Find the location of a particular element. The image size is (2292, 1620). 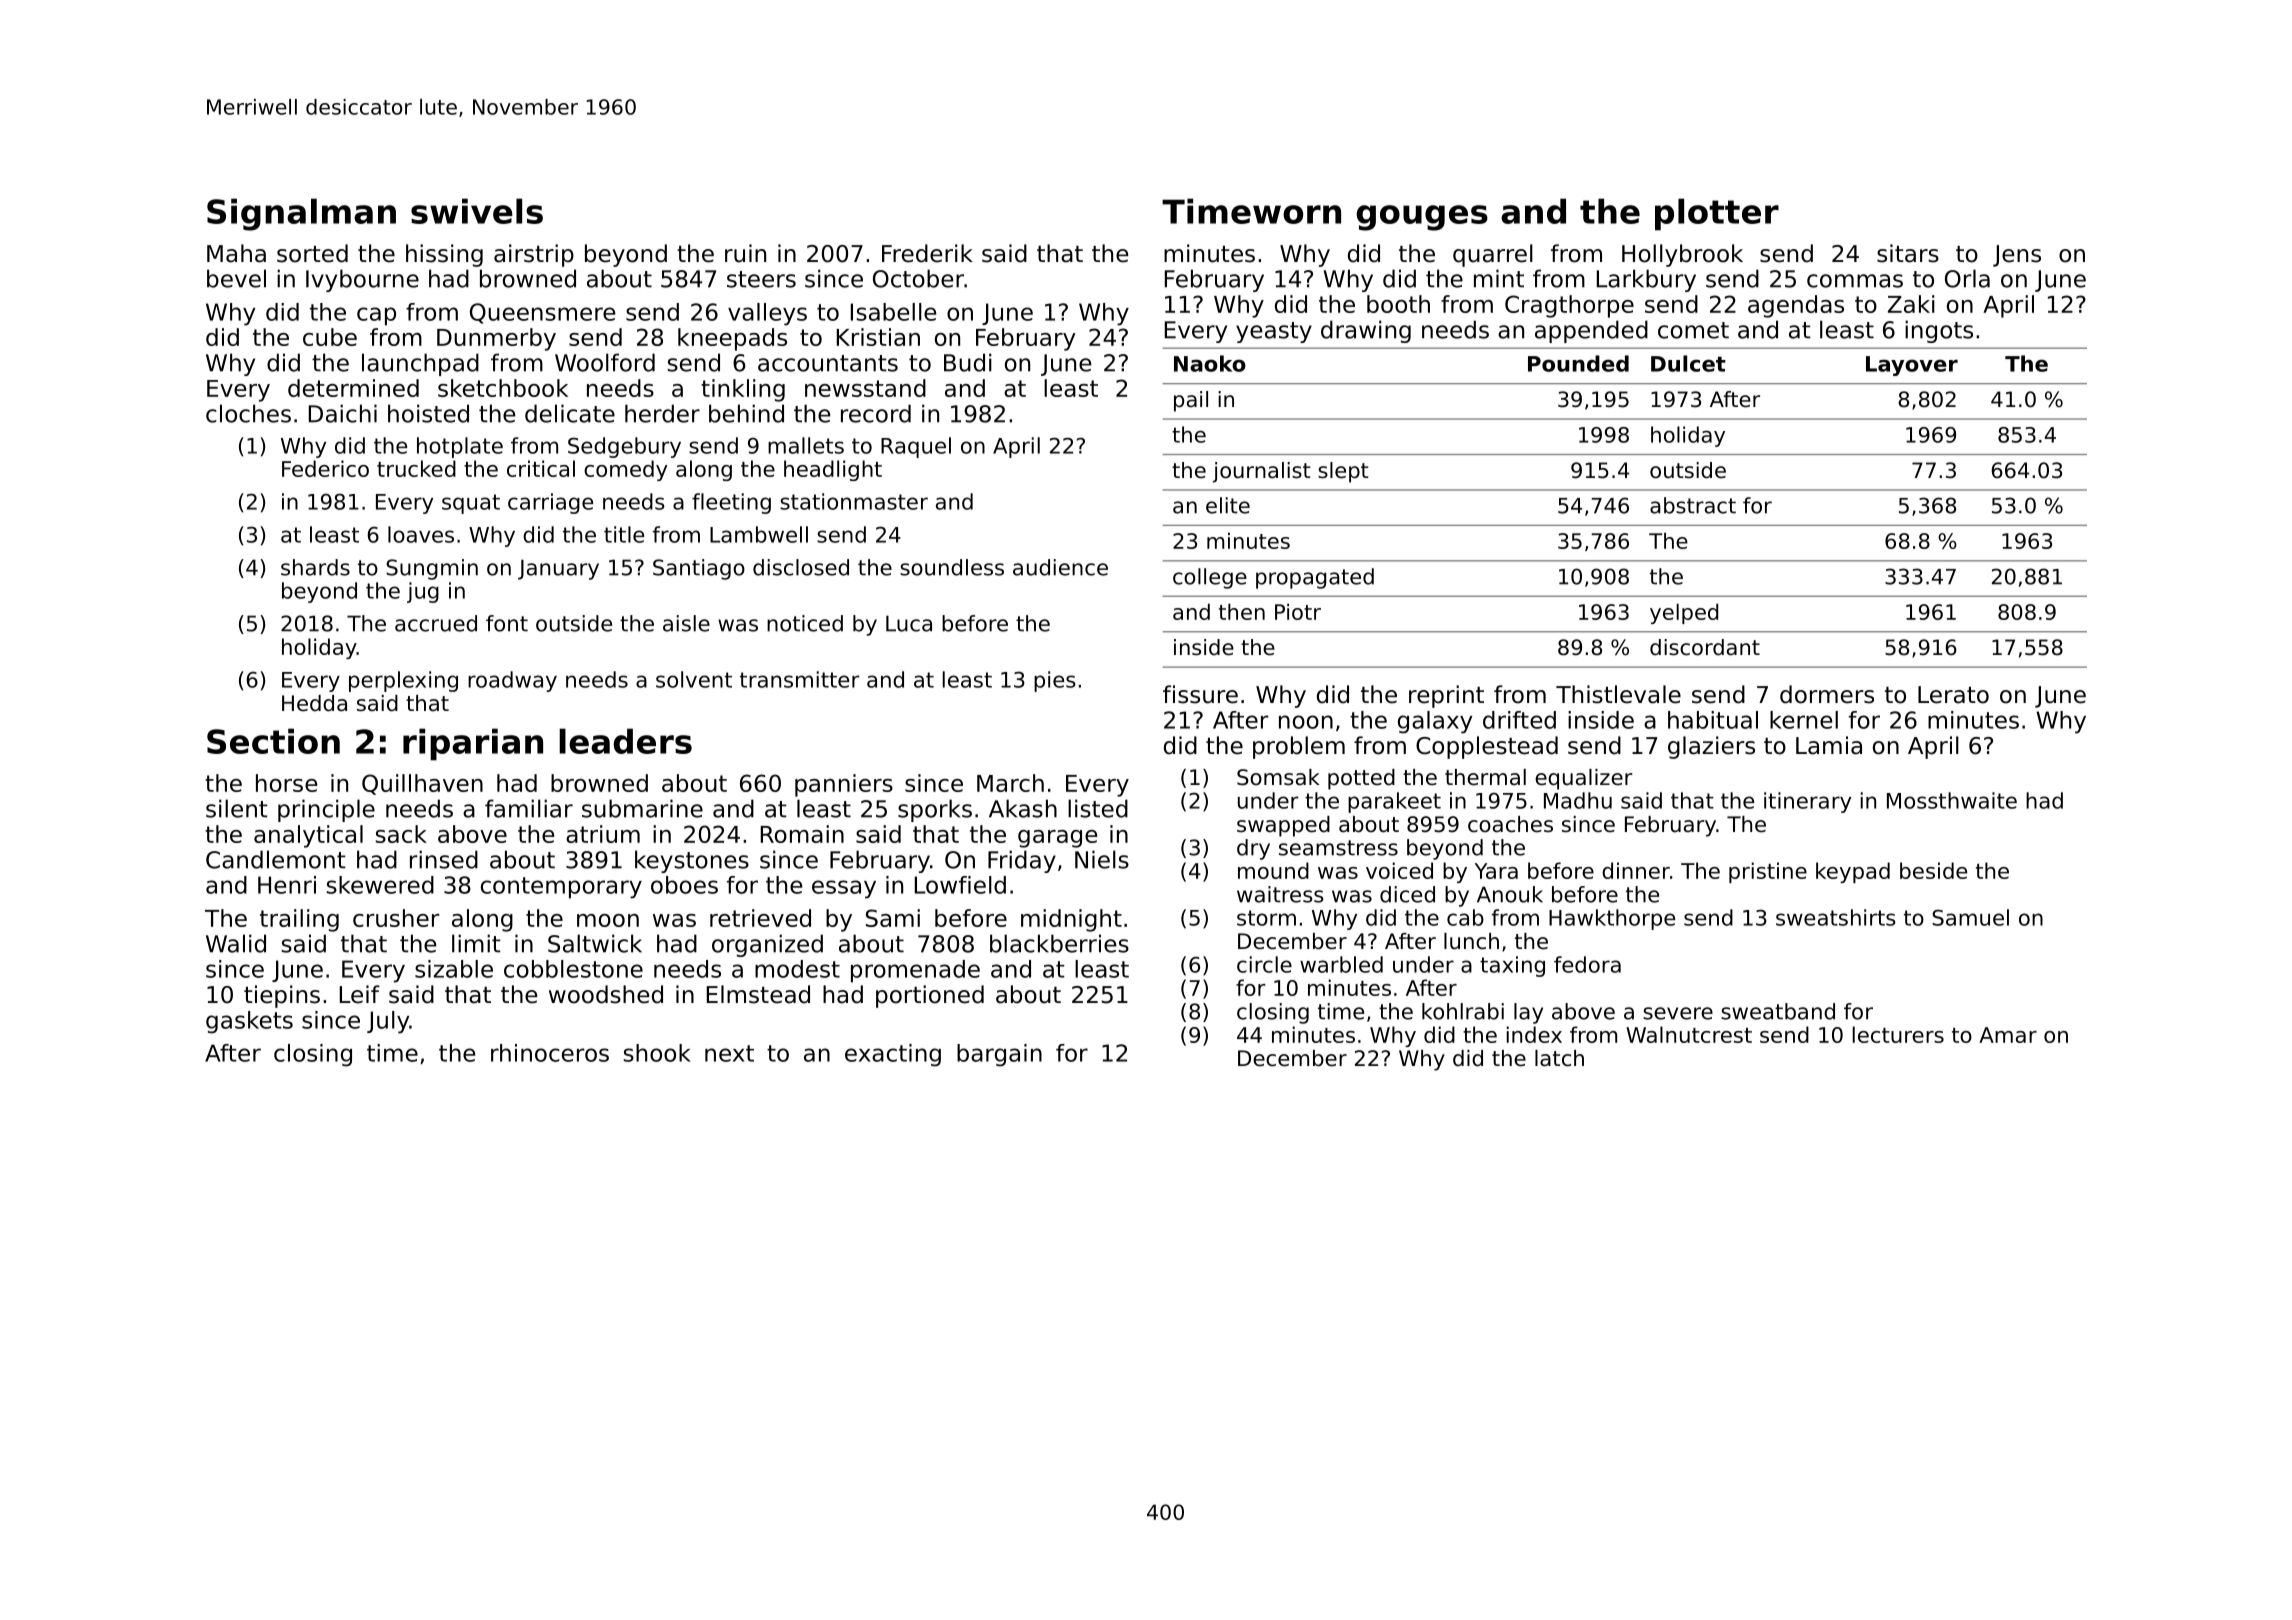

Mossthwaite is located at coordinates (1952, 800).
